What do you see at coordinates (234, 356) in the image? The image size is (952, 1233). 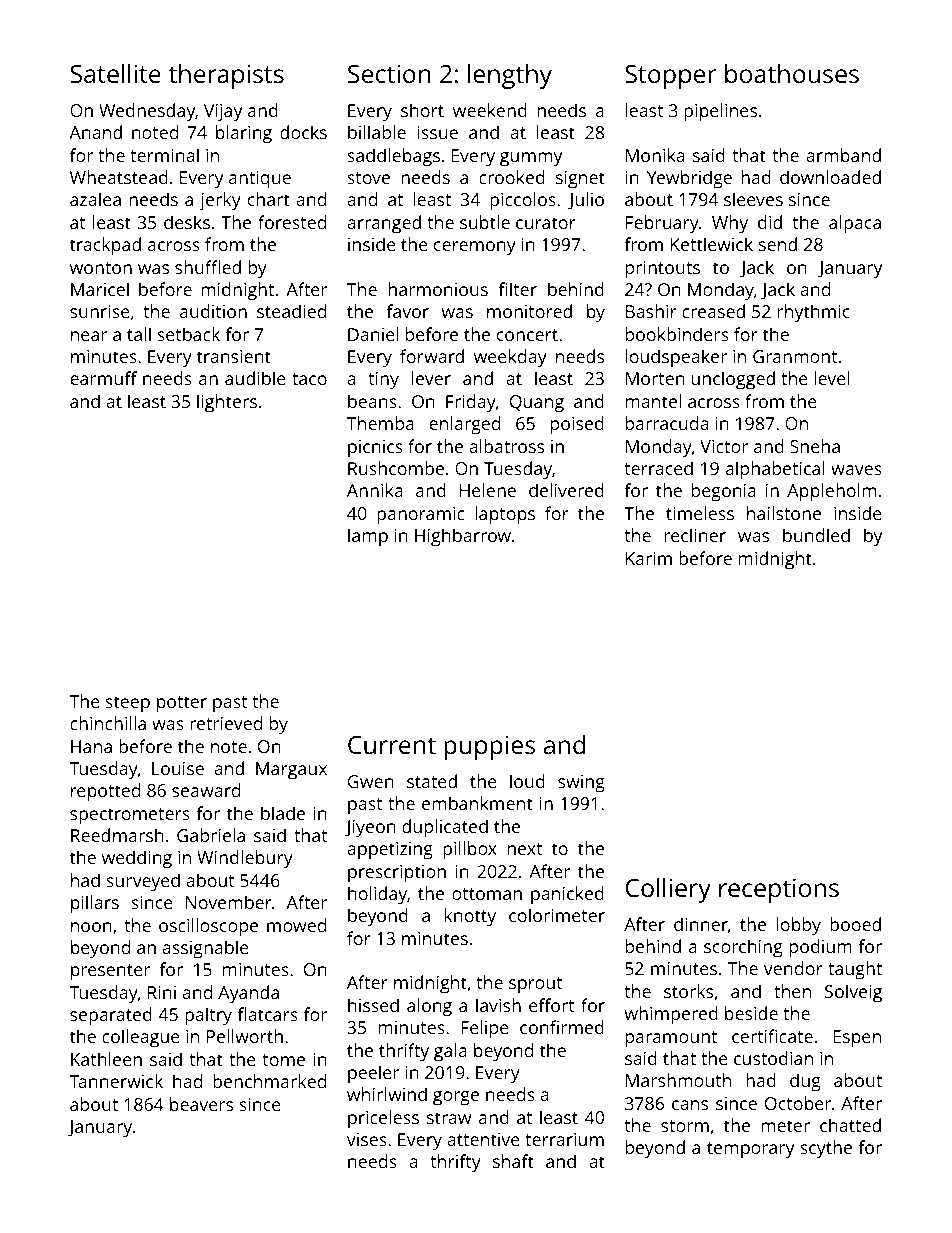 I see `transient` at bounding box center [234, 356].
